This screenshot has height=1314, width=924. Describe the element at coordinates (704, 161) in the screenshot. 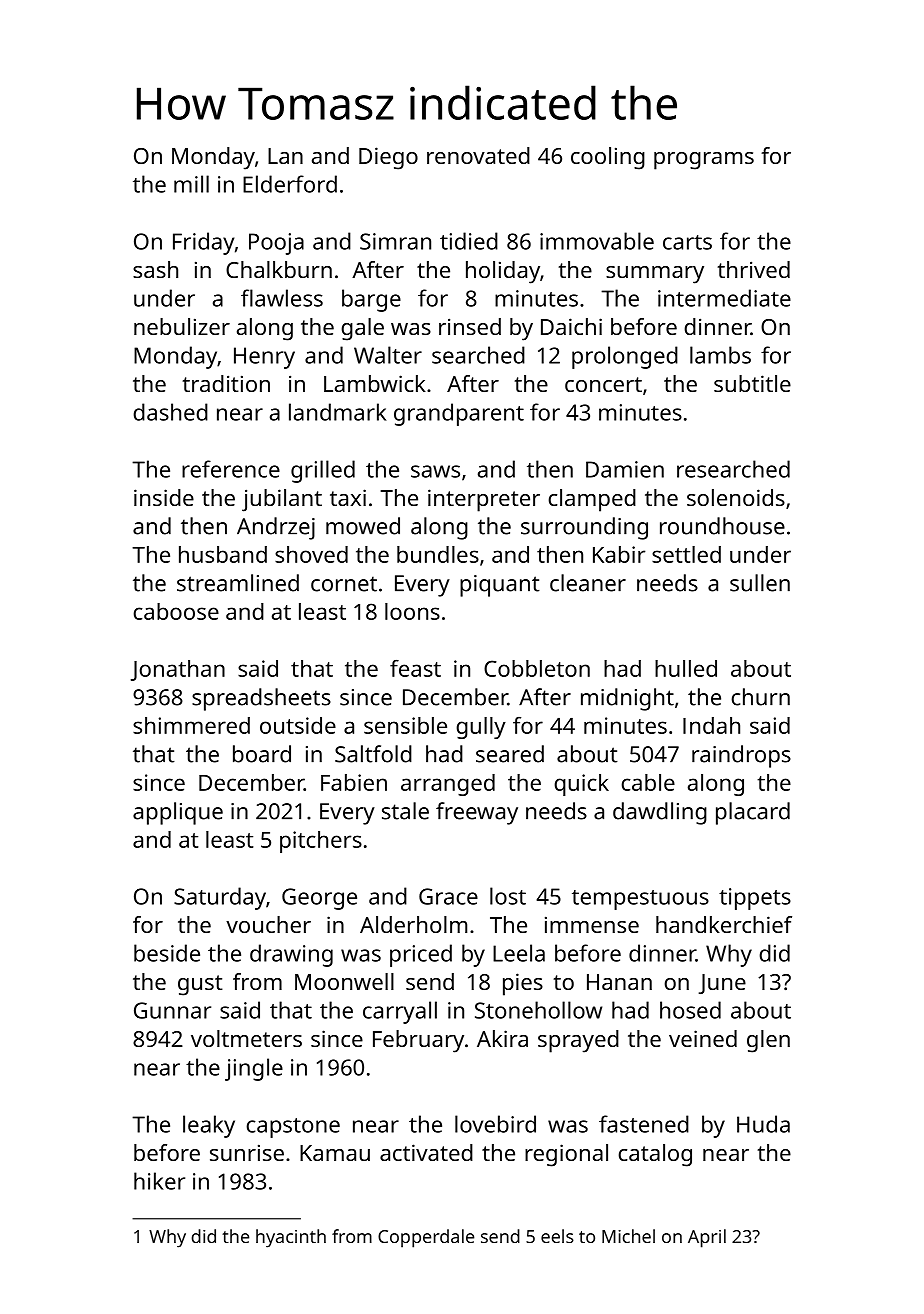

I see `programs` at that location.
